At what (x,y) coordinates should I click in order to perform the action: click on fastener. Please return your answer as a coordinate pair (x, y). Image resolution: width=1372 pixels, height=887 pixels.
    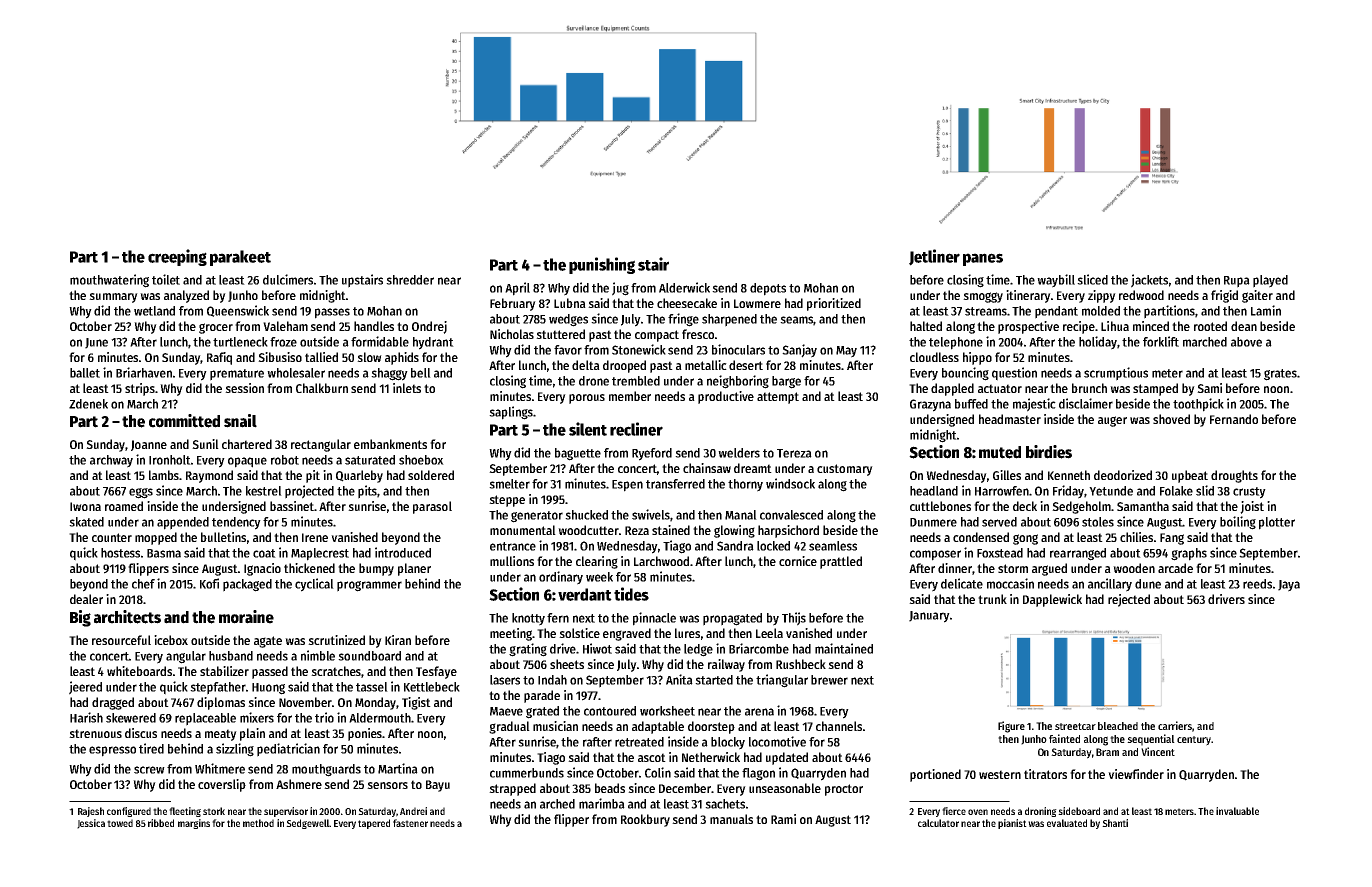
    Looking at the image, I should click on (410, 823).
